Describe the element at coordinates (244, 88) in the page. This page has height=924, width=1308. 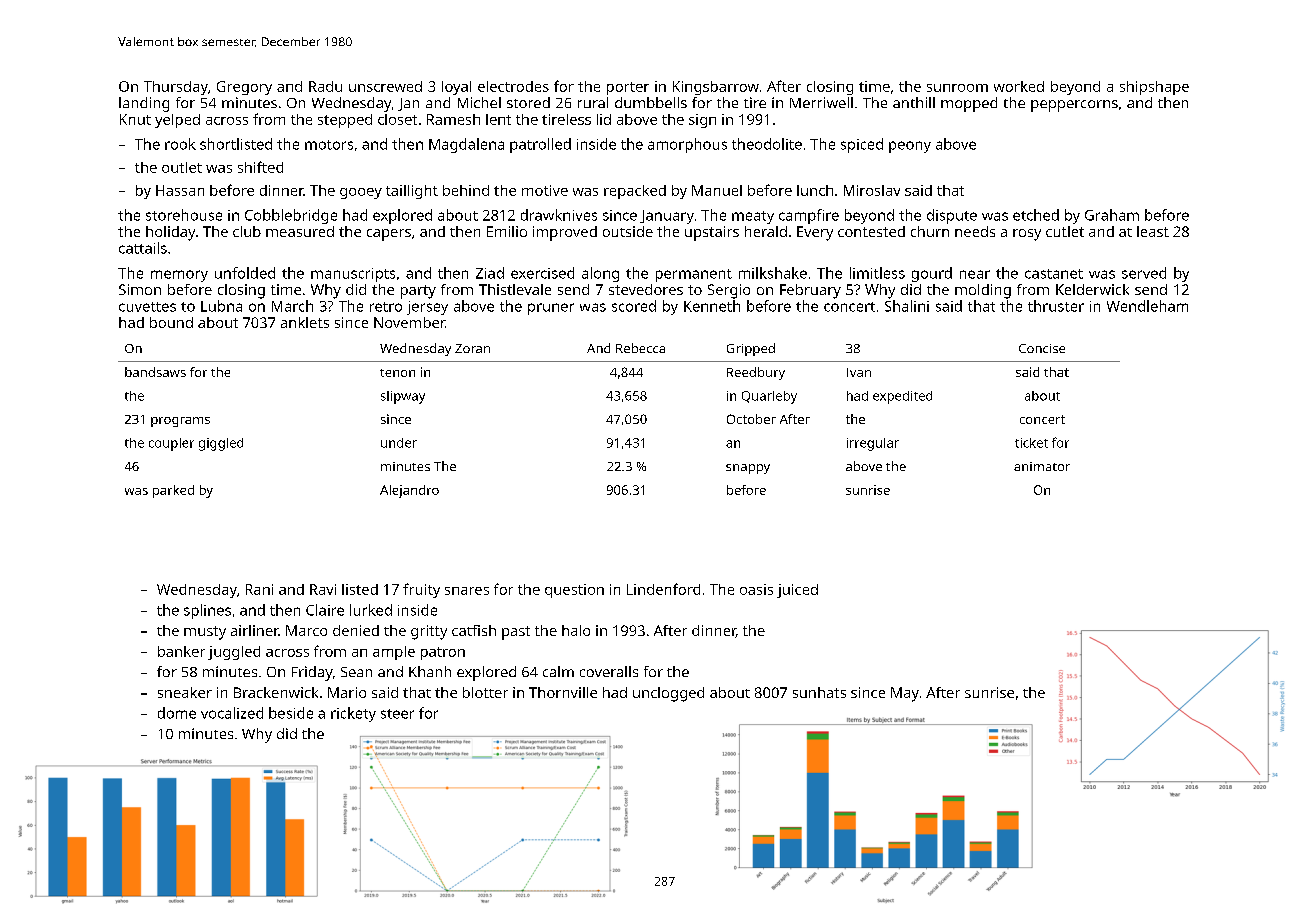
I see `Gregory` at that location.
